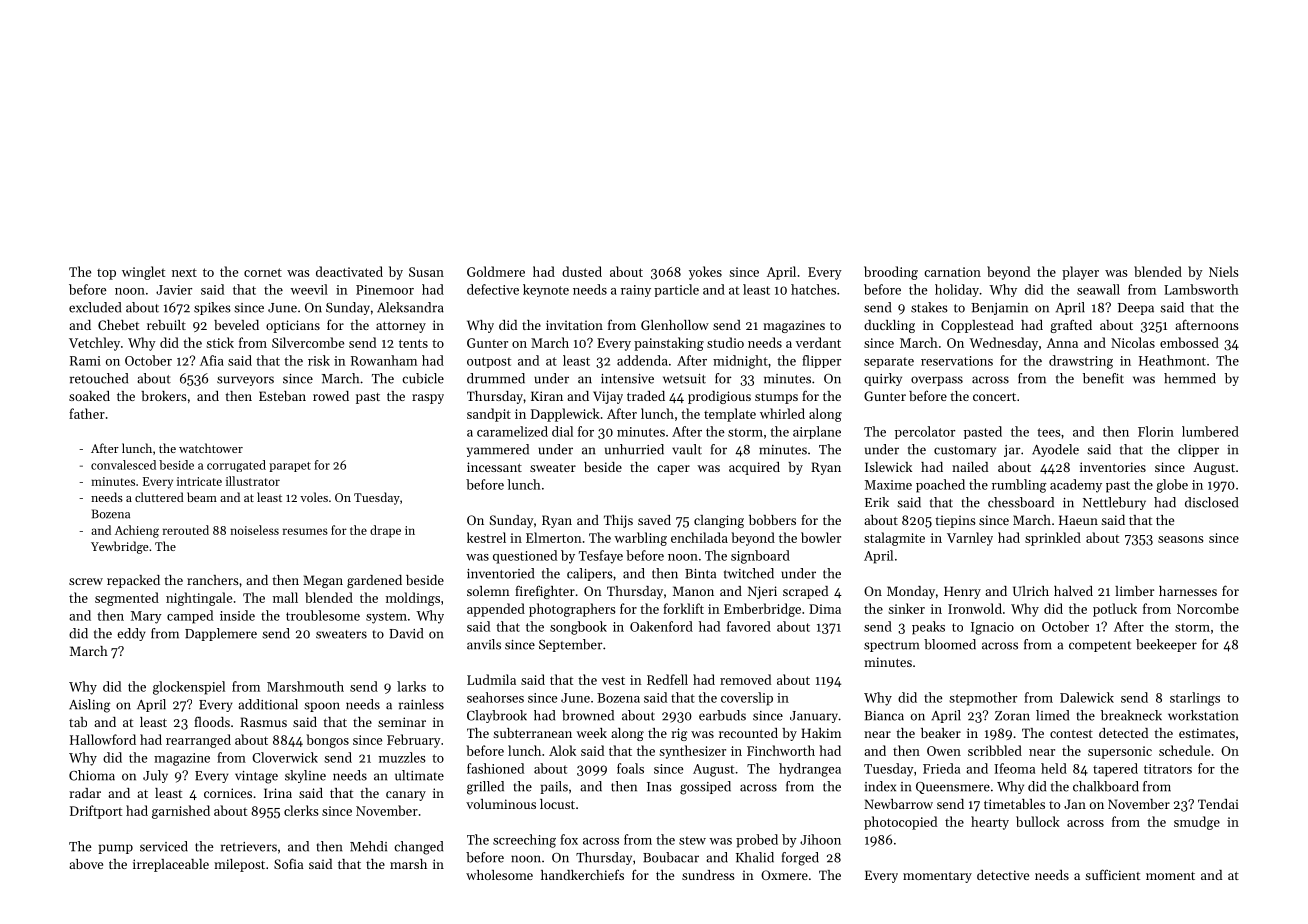 The height and width of the screenshot is (924, 1308). Describe the element at coordinates (137, 531) in the screenshot. I see `Achieng` at that location.
